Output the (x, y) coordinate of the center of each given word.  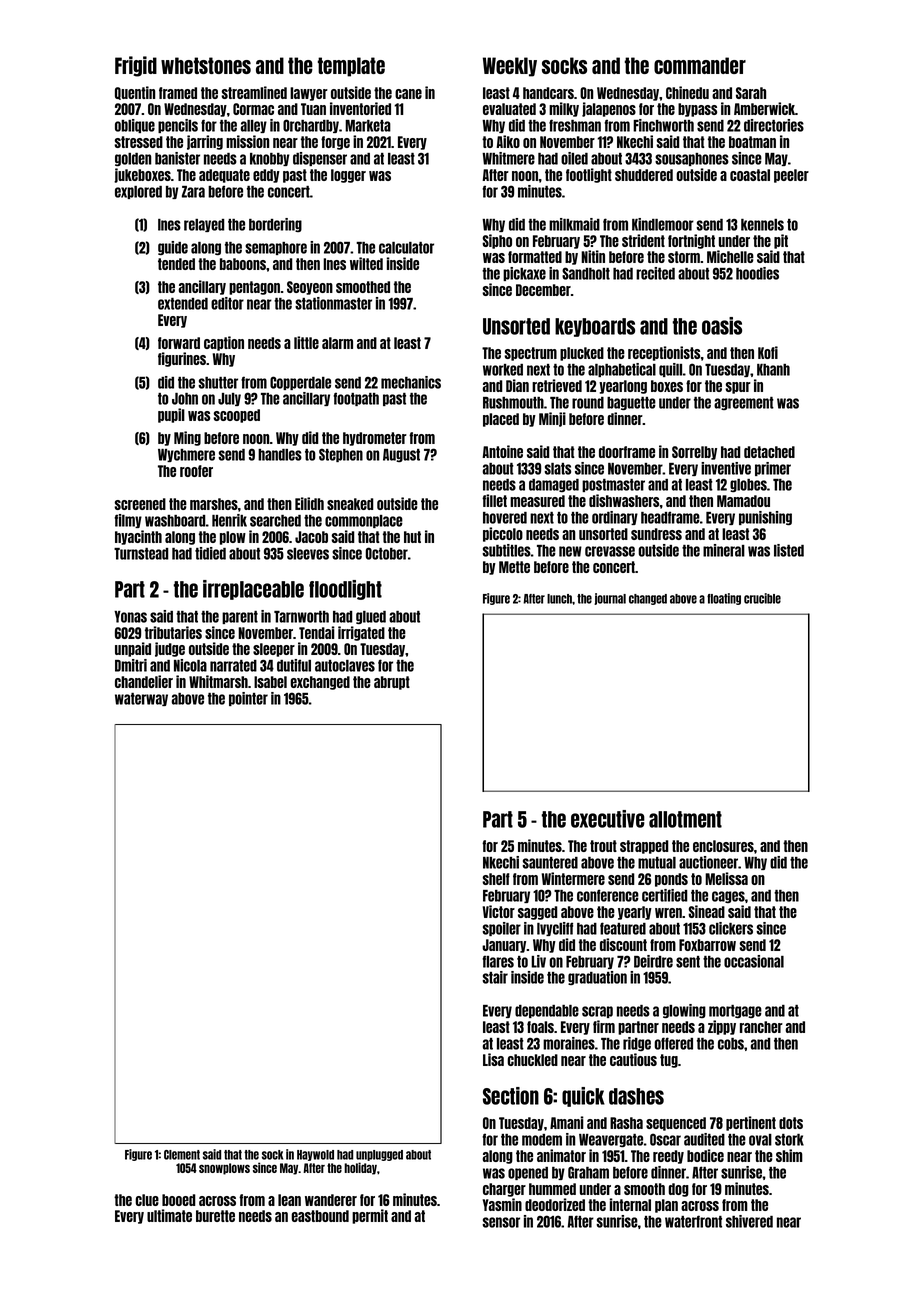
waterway (141, 699)
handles (280, 455)
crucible (762, 598)
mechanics (411, 382)
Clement (182, 1155)
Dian (517, 385)
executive (608, 819)
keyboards (595, 327)
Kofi (768, 352)
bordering (275, 225)
